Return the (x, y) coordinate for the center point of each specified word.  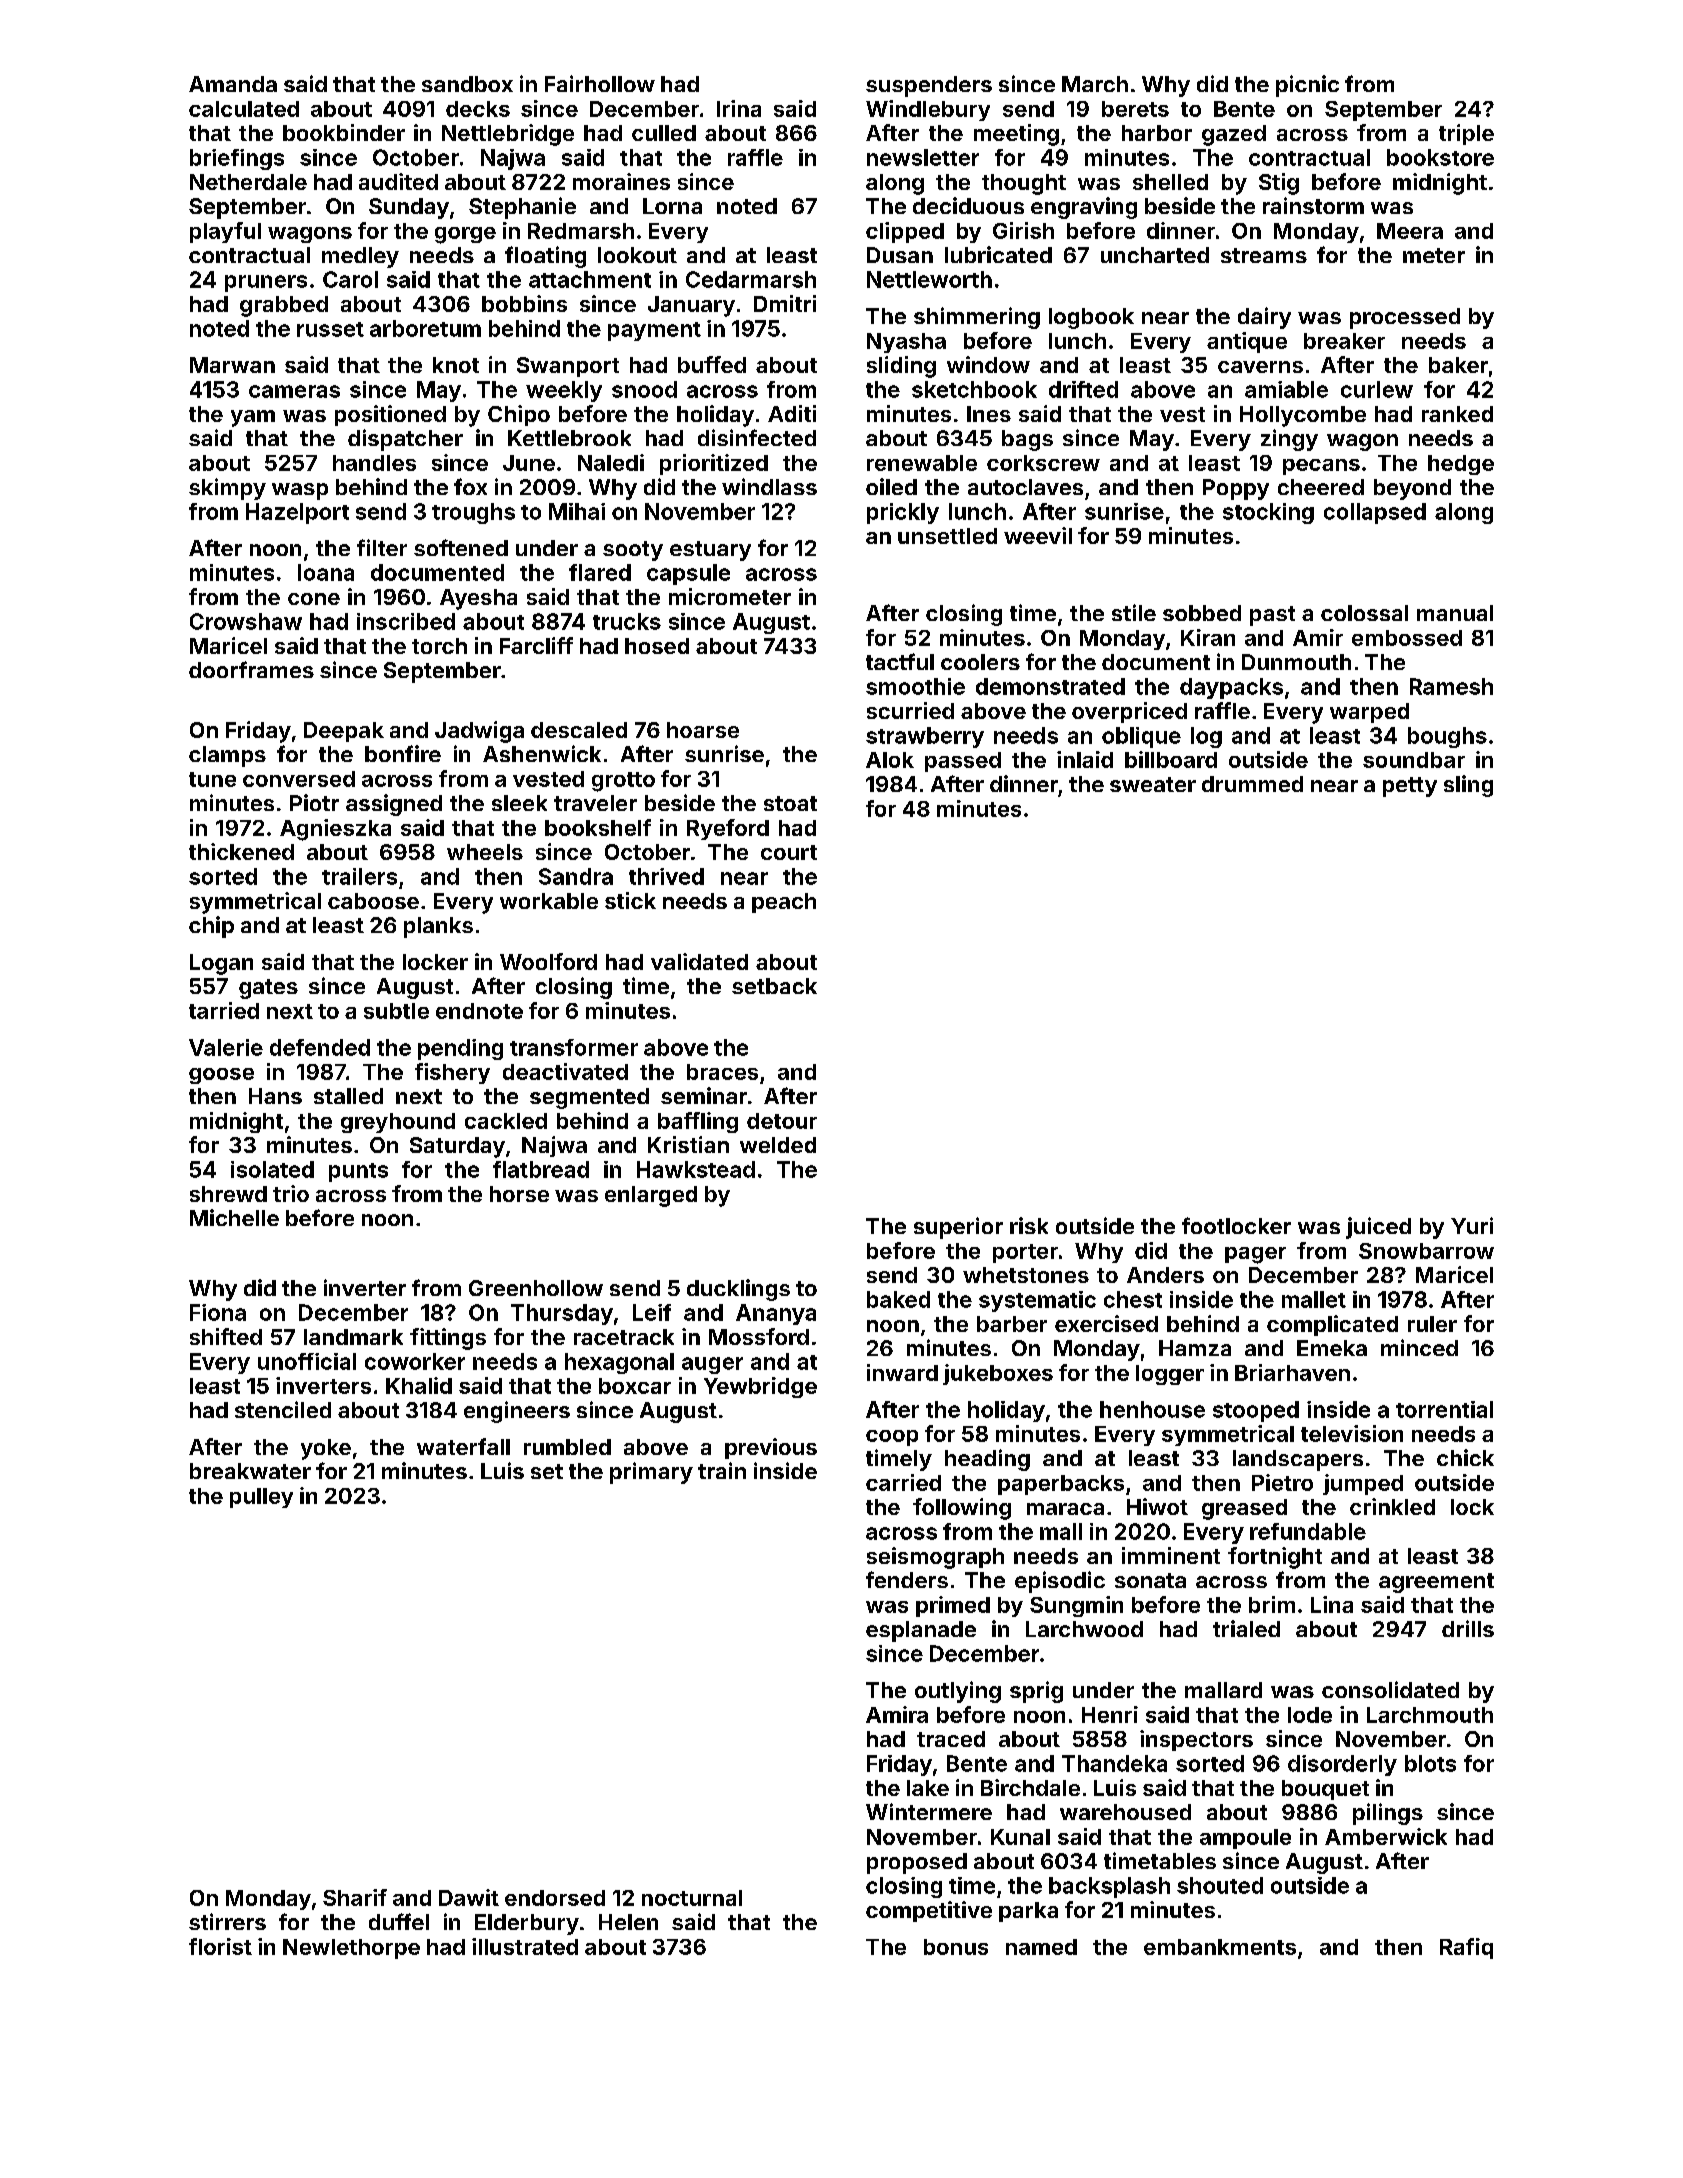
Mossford (759, 1336)
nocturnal (692, 1898)
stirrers (227, 1921)
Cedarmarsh (751, 279)
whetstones (1026, 1275)
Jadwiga (479, 732)
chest (1133, 1299)
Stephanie (522, 208)
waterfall (463, 1446)
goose (221, 1076)
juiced (1378, 1228)
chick (1465, 1457)
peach (784, 903)
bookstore (1440, 157)
